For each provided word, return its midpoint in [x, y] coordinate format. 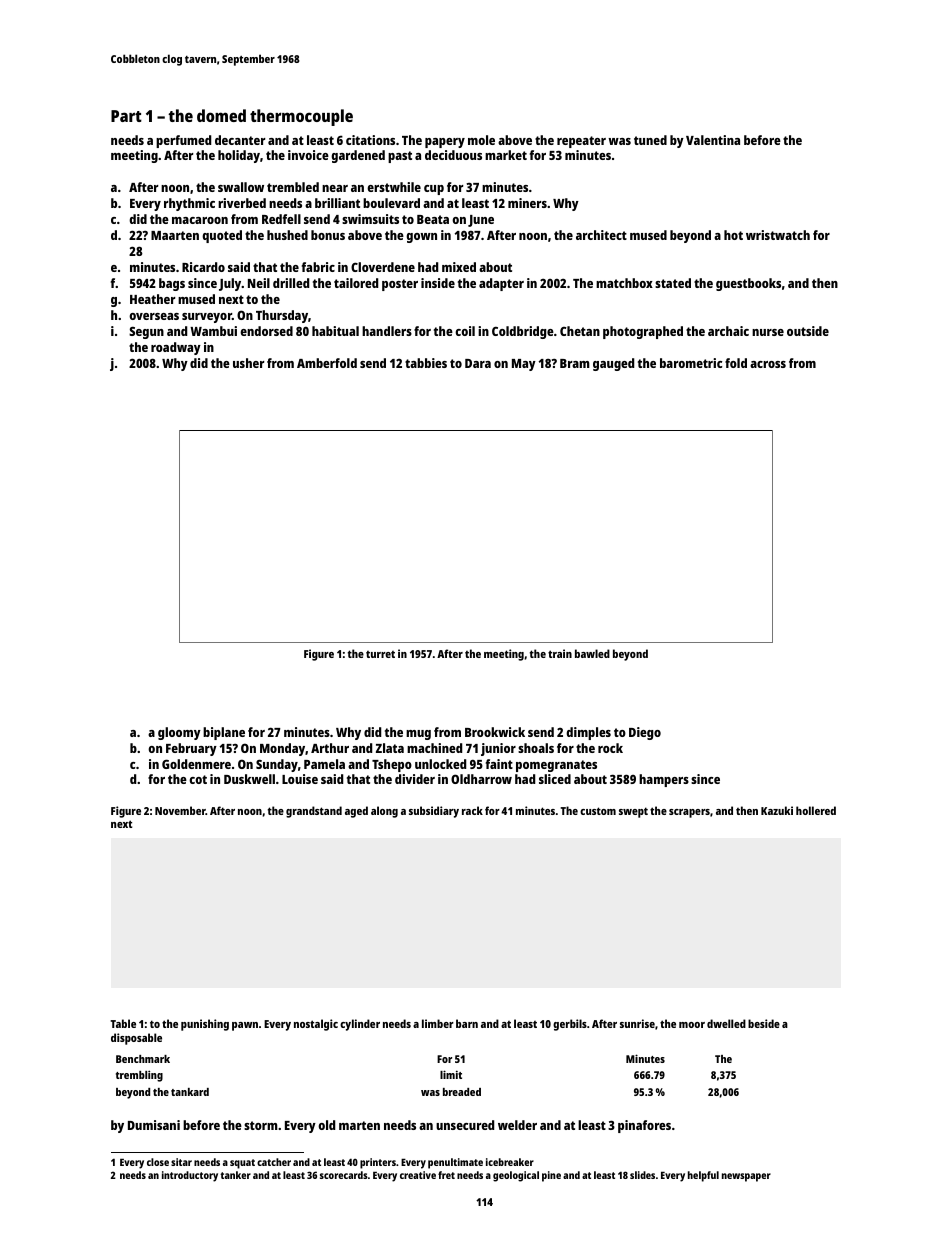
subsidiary [434, 812]
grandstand [314, 812]
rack [472, 810]
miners [527, 203]
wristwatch [778, 235]
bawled [592, 653]
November [180, 810]
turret [380, 654]
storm [261, 1125]
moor [692, 1025]
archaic [728, 331]
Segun [146, 332]
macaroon [200, 220]
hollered [816, 810]
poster [400, 285]
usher [249, 363]
